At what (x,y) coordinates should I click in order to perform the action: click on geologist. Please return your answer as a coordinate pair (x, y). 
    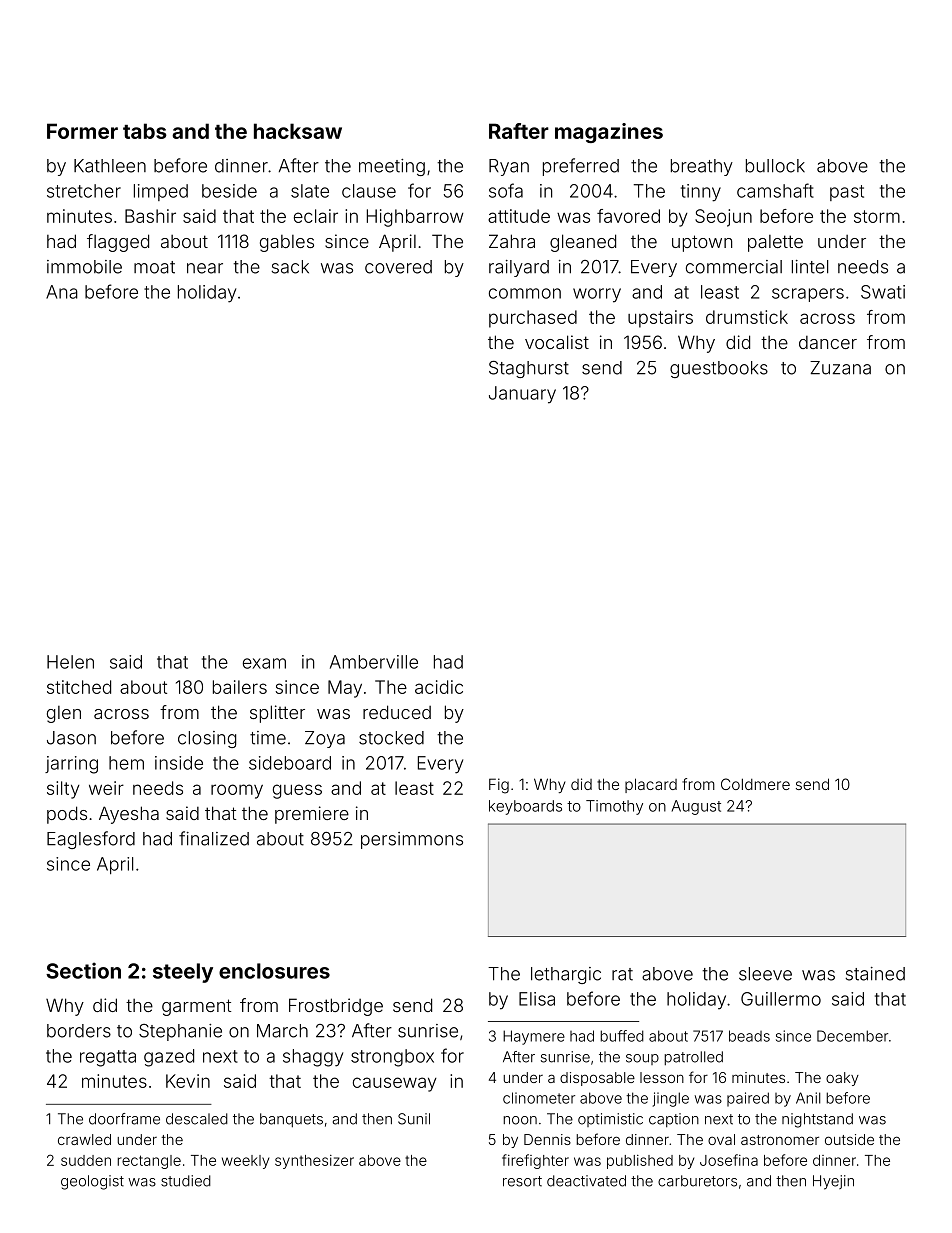
    Looking at the image, I should click on (92, 1182).
